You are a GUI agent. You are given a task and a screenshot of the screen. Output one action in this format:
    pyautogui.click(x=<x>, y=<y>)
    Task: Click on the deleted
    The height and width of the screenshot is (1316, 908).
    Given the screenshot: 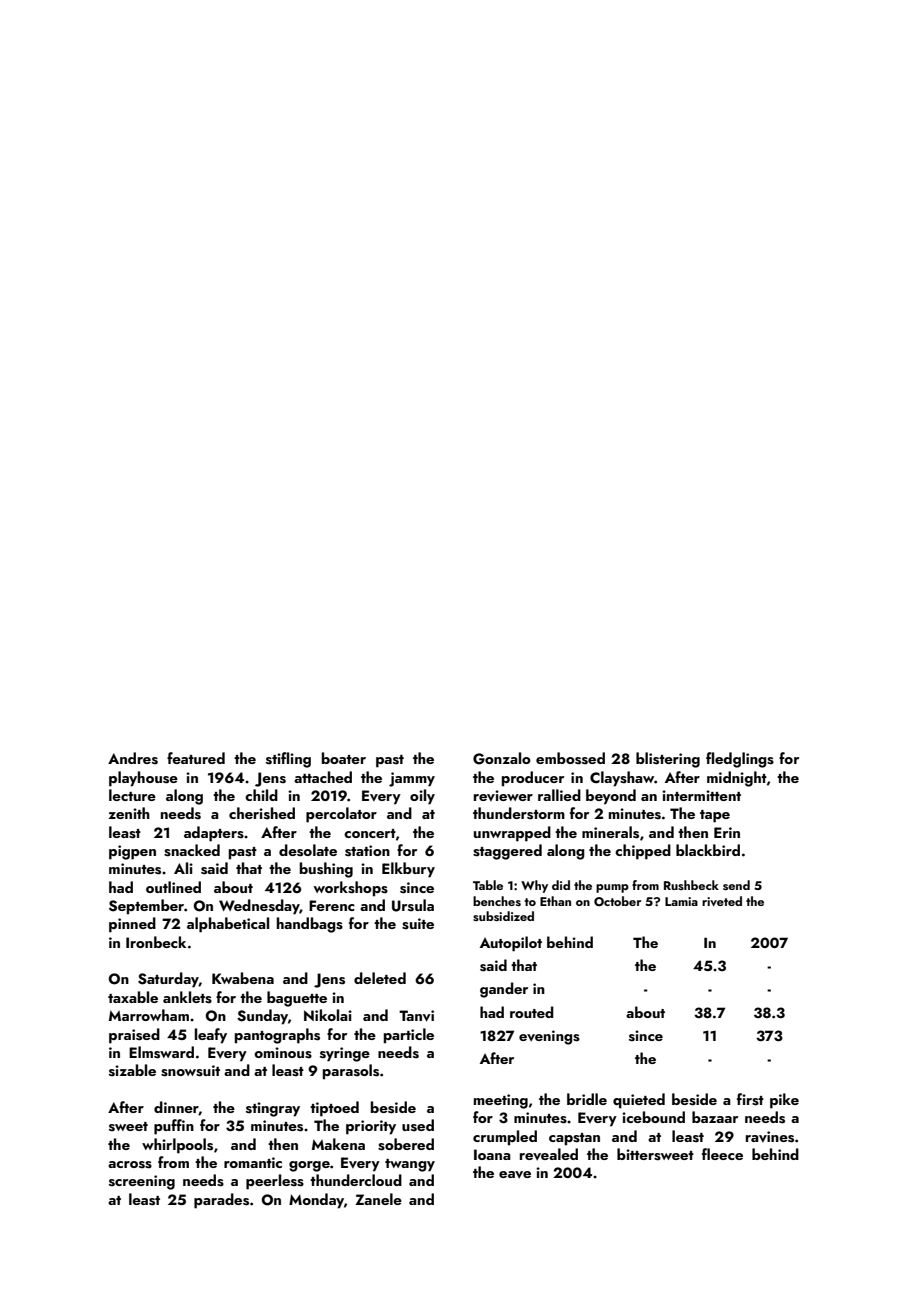 What is the action you would take?
    pyautogui.click(x=380, y=978)
